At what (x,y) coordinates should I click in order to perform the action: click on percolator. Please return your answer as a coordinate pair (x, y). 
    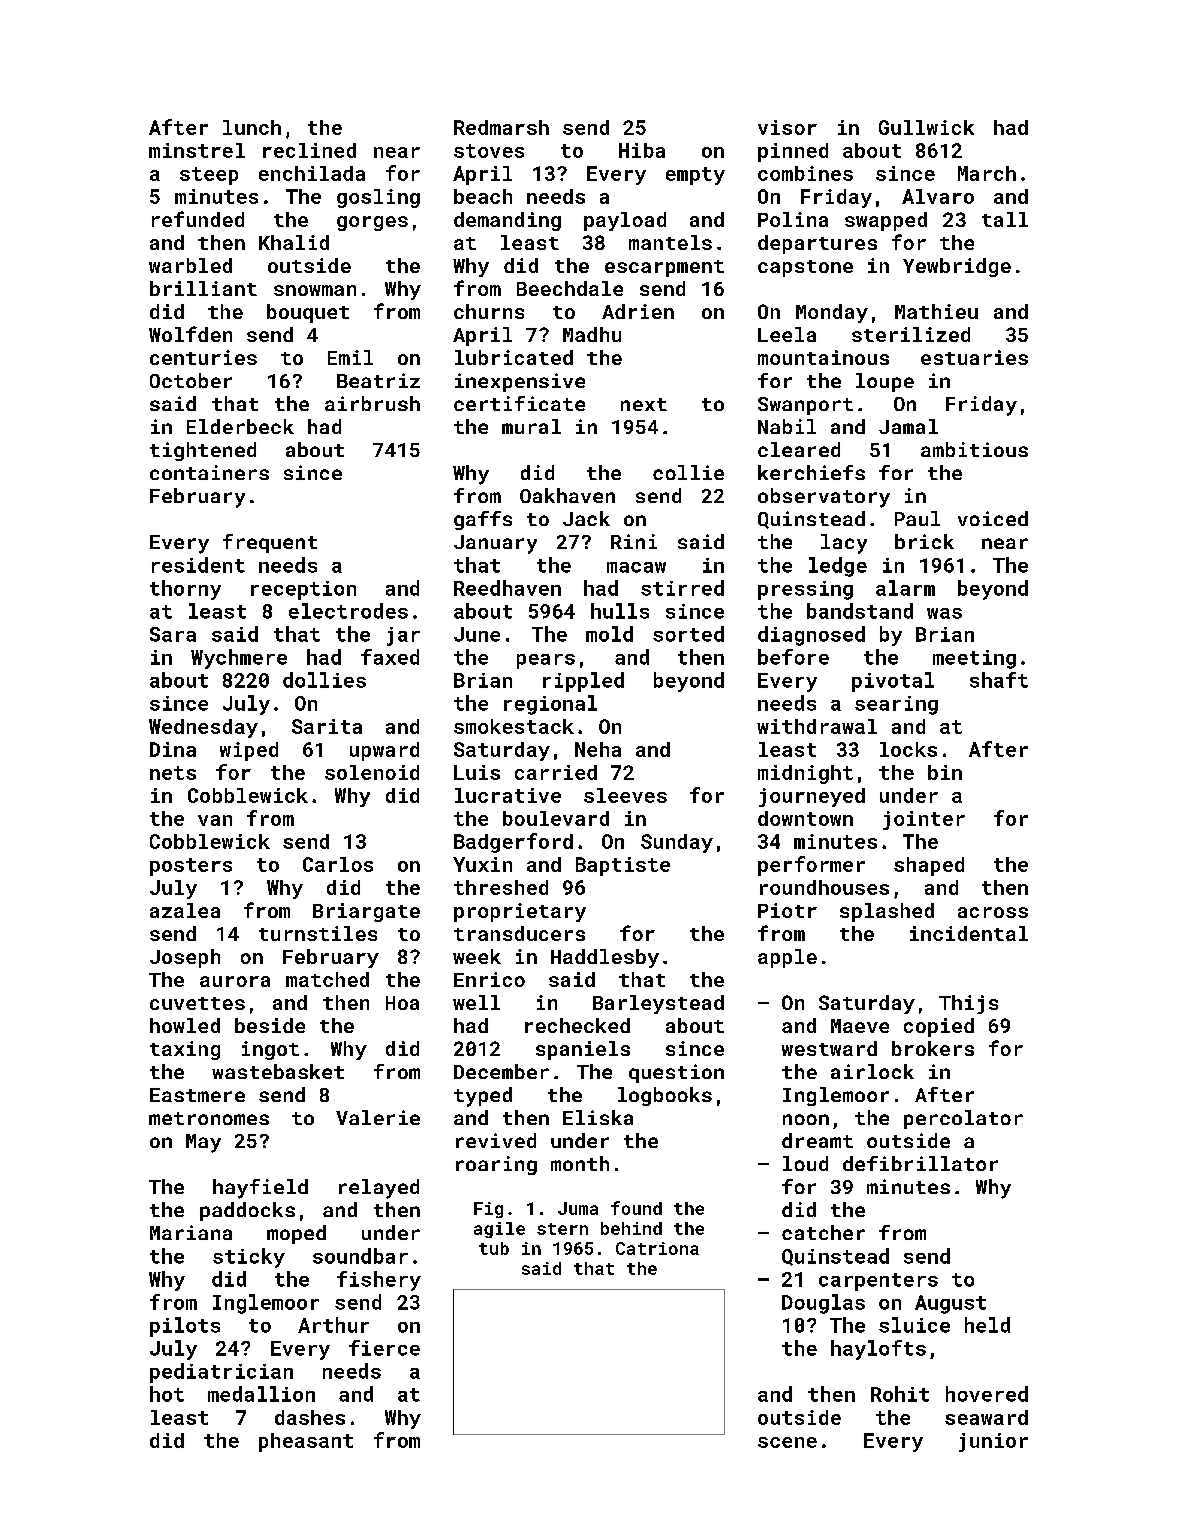
    Looking at the image, I should click on (963, 1119).
